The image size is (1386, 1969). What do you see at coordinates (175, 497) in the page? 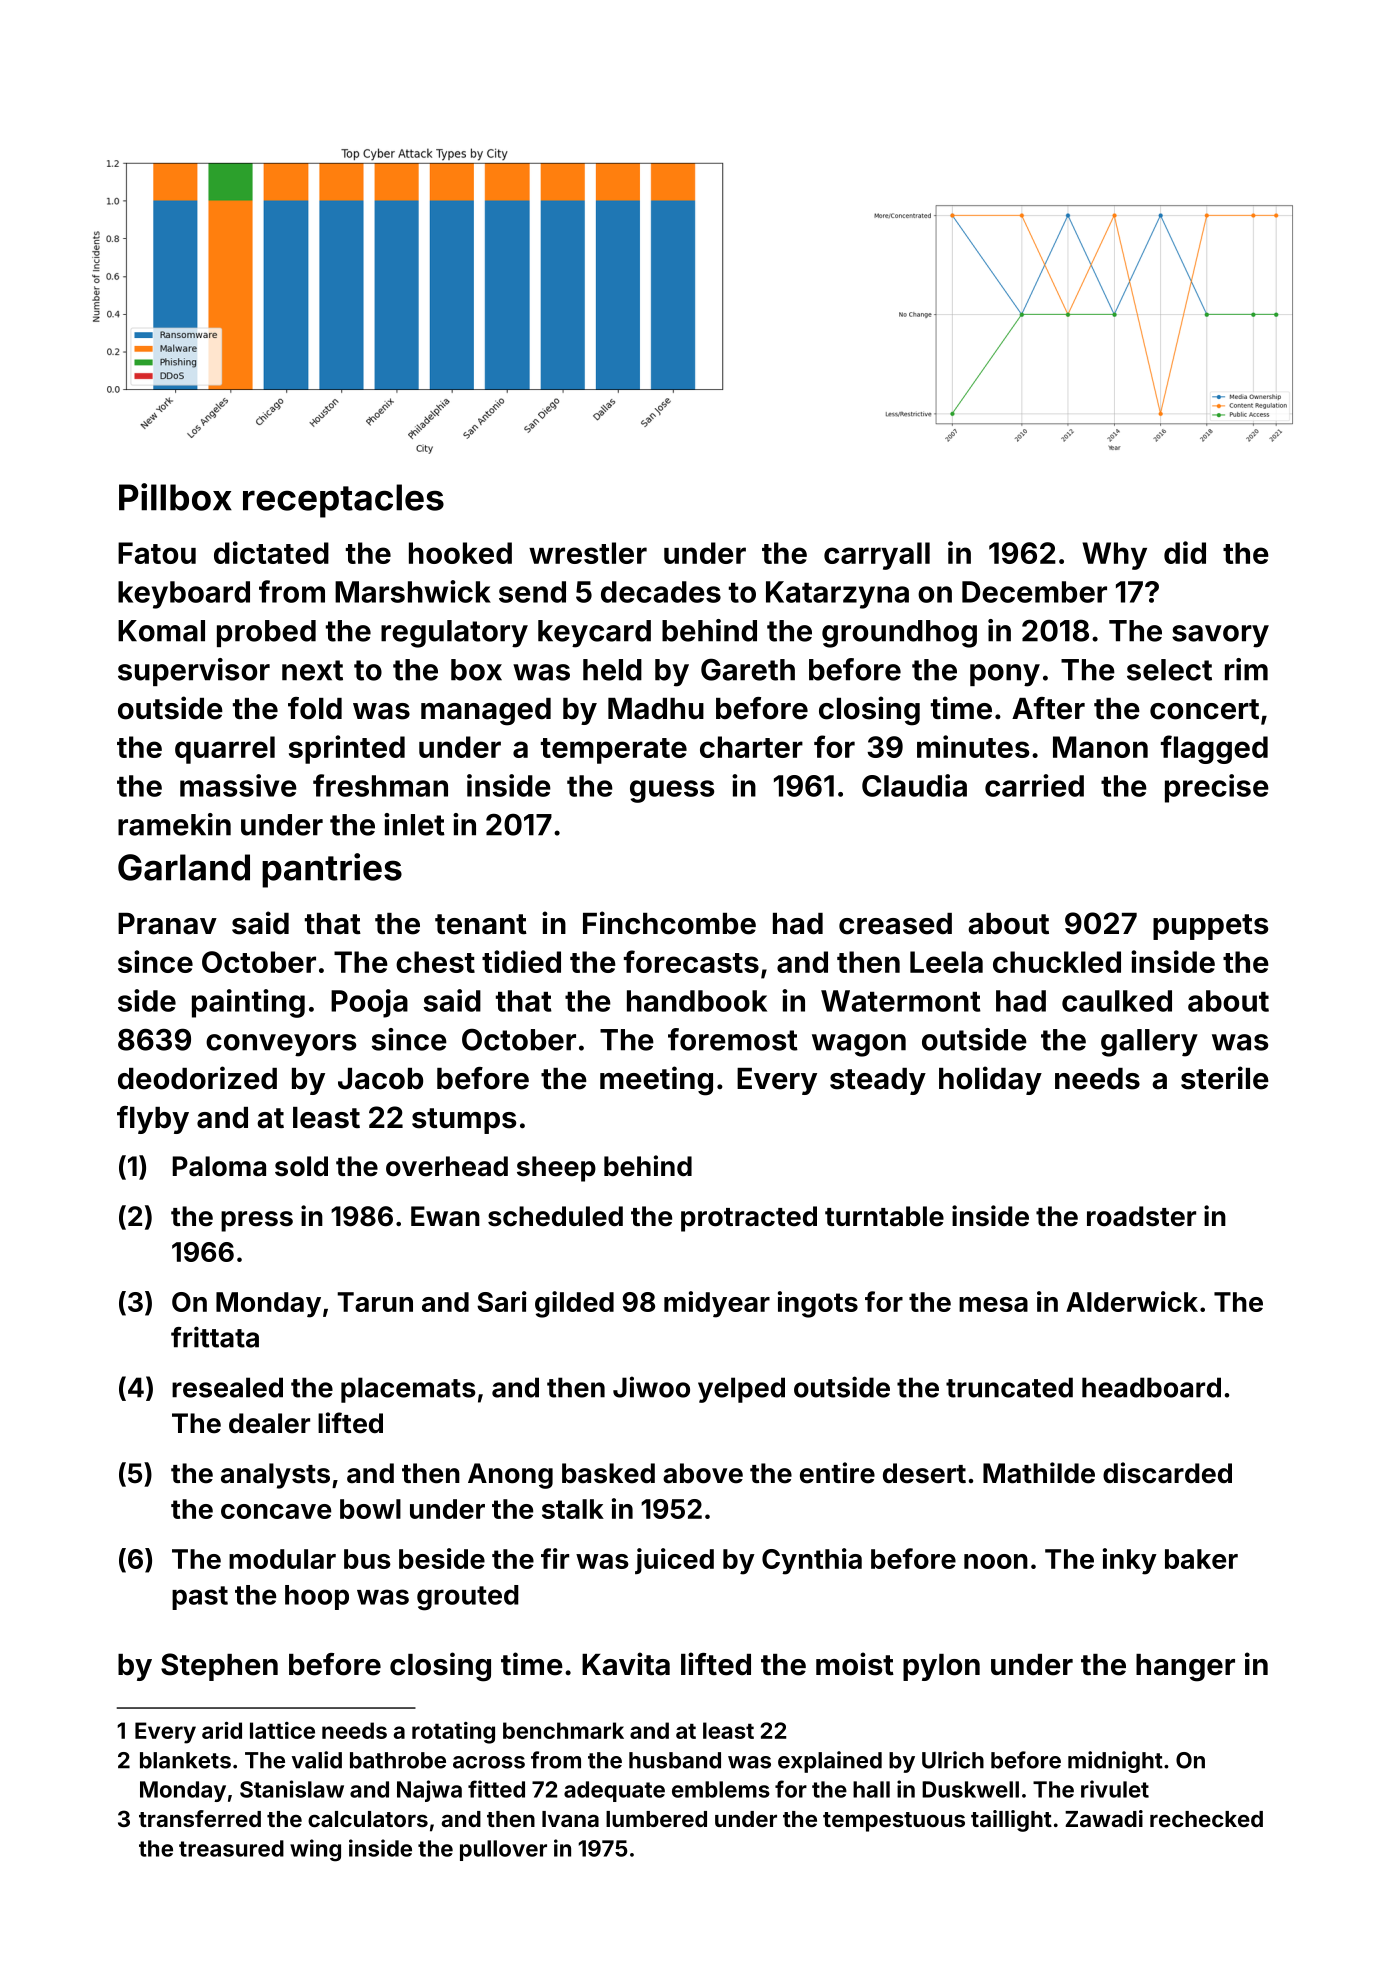
I see `Pillbox` at bounding box center [175, 497].
